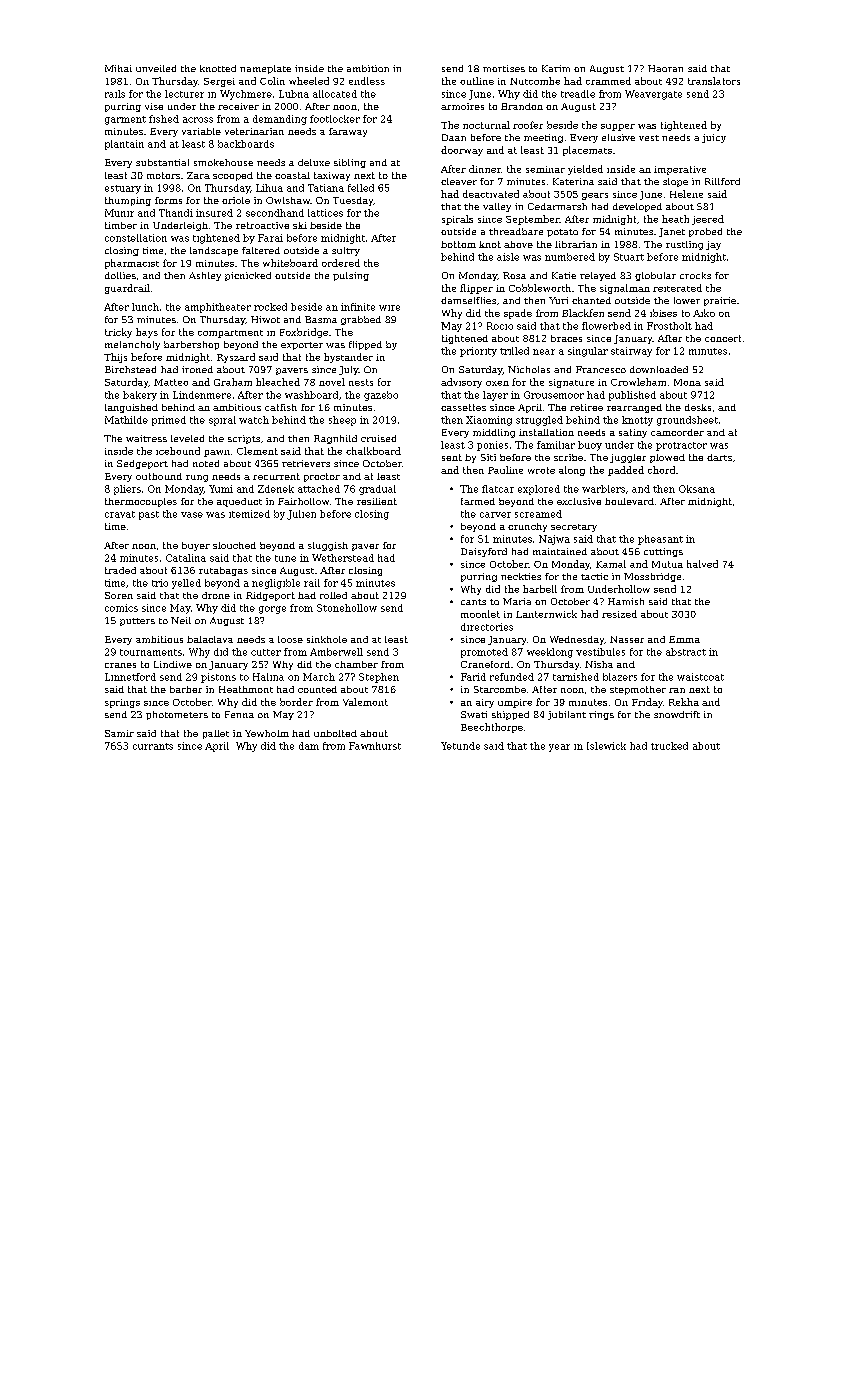 This page has width=849, height=1400. I want to click on prairie, so click(720, 301).
